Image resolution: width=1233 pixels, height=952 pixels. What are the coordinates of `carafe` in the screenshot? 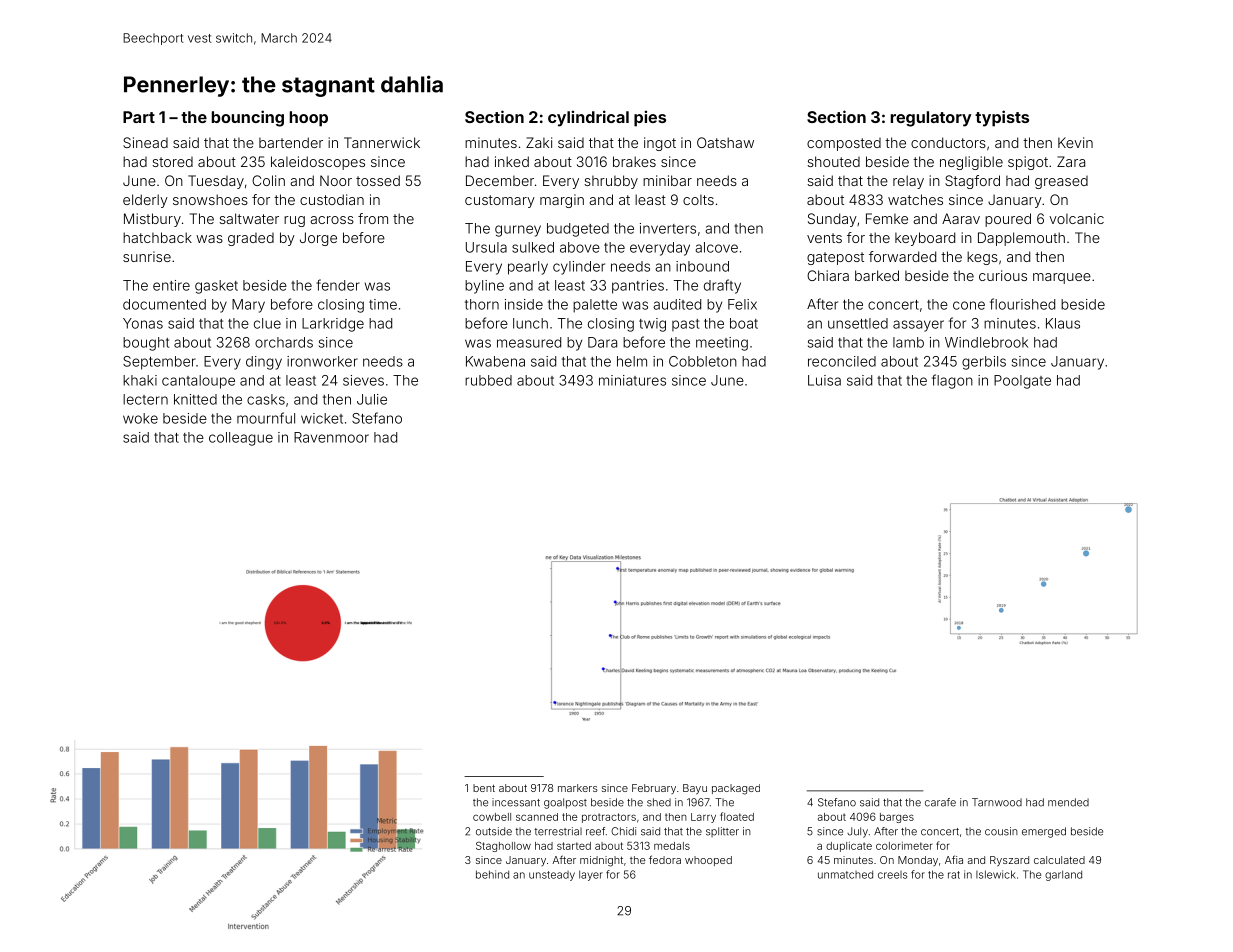 It's located at (940, 802).
